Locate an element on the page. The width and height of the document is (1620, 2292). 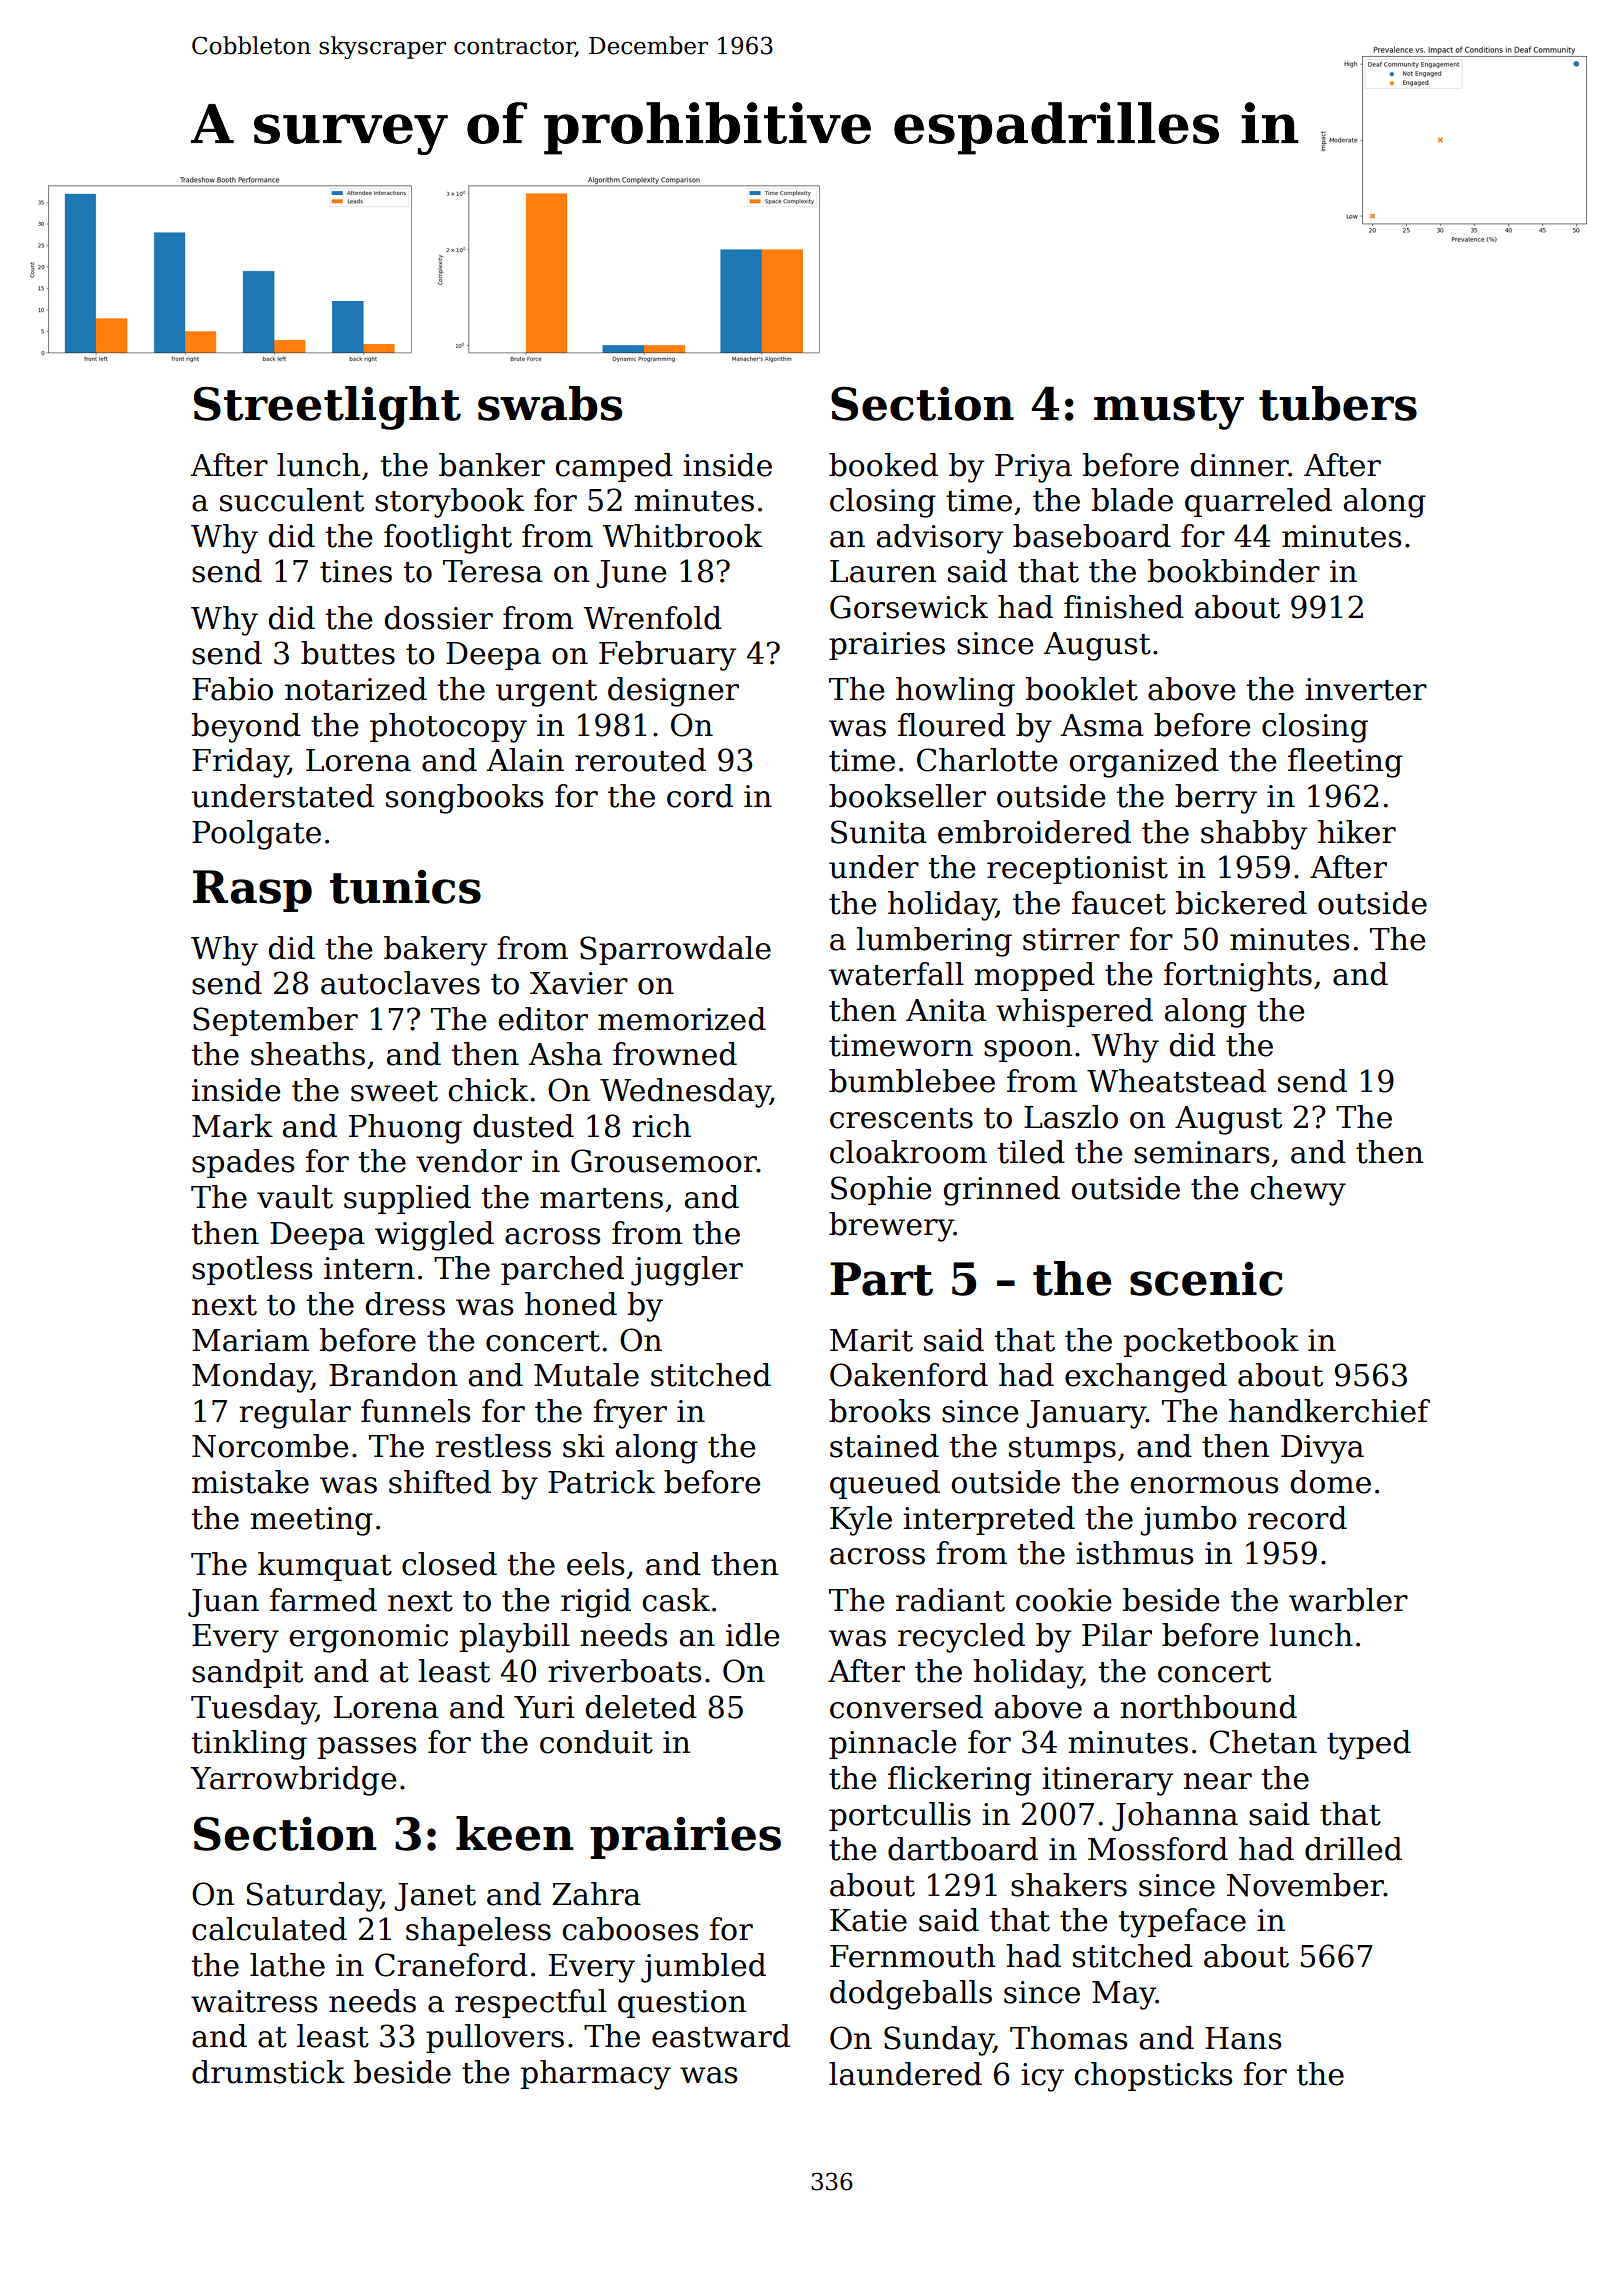
Gorsewick is located at coordinates (909, 607).
